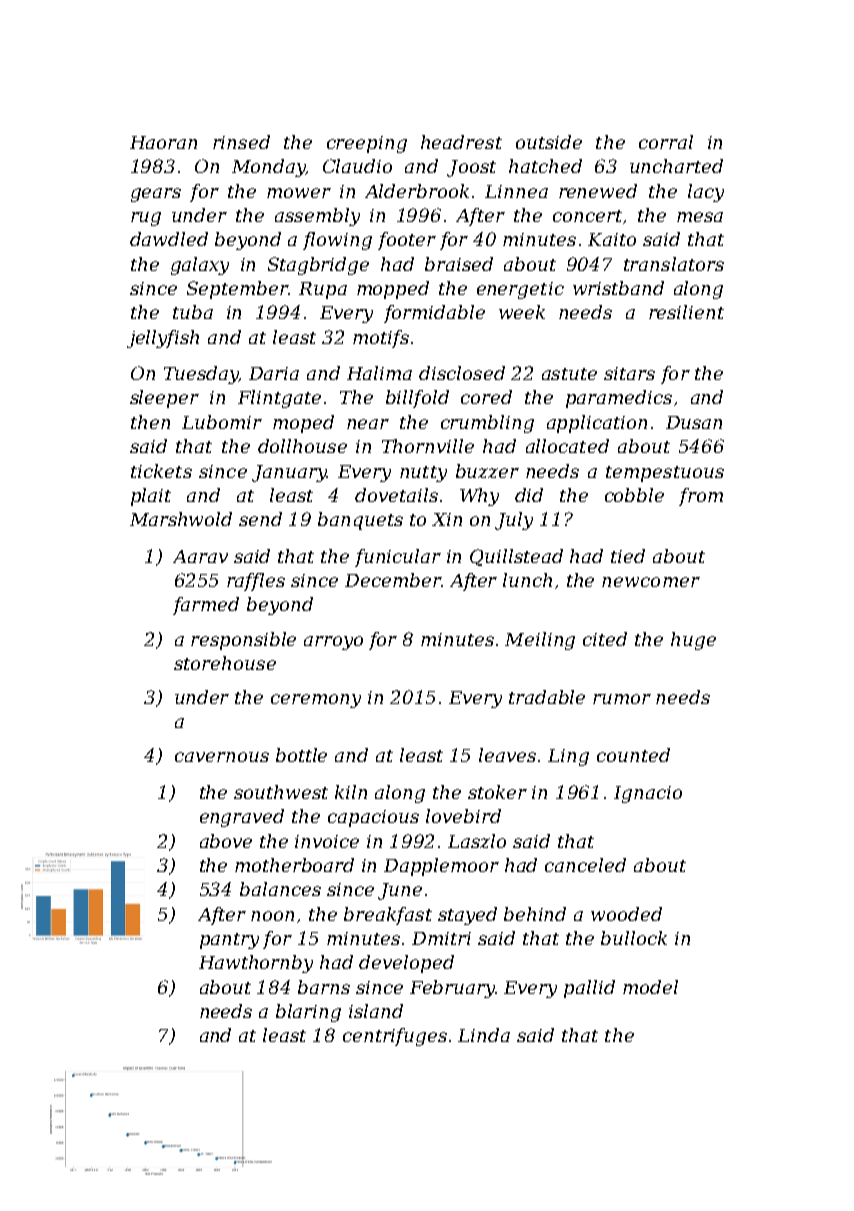  Describe the element at coordinates (666, 142) in the image. I see `corral` at that location.
